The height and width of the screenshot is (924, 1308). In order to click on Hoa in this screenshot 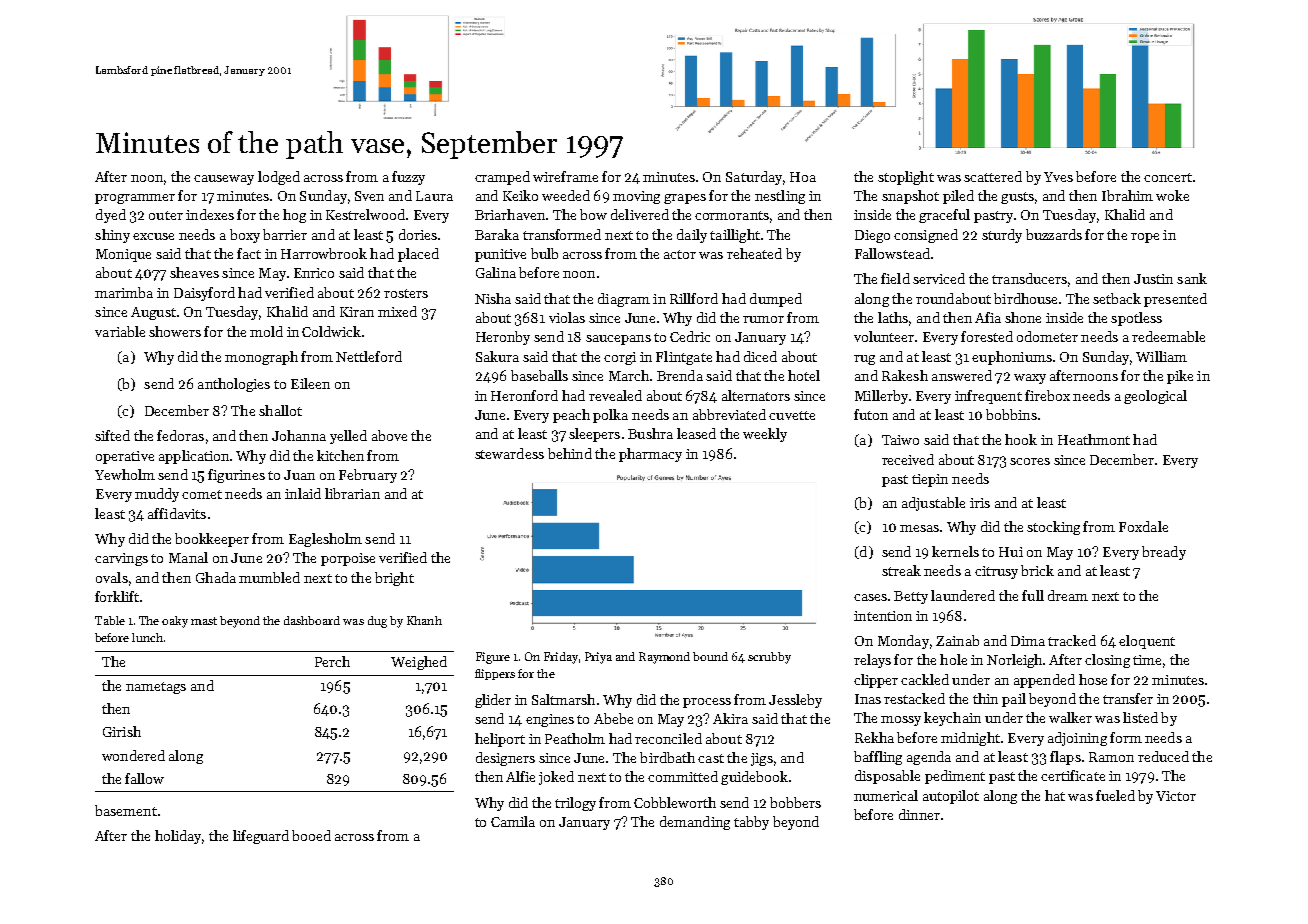, I will do `click(803, 177)`.
